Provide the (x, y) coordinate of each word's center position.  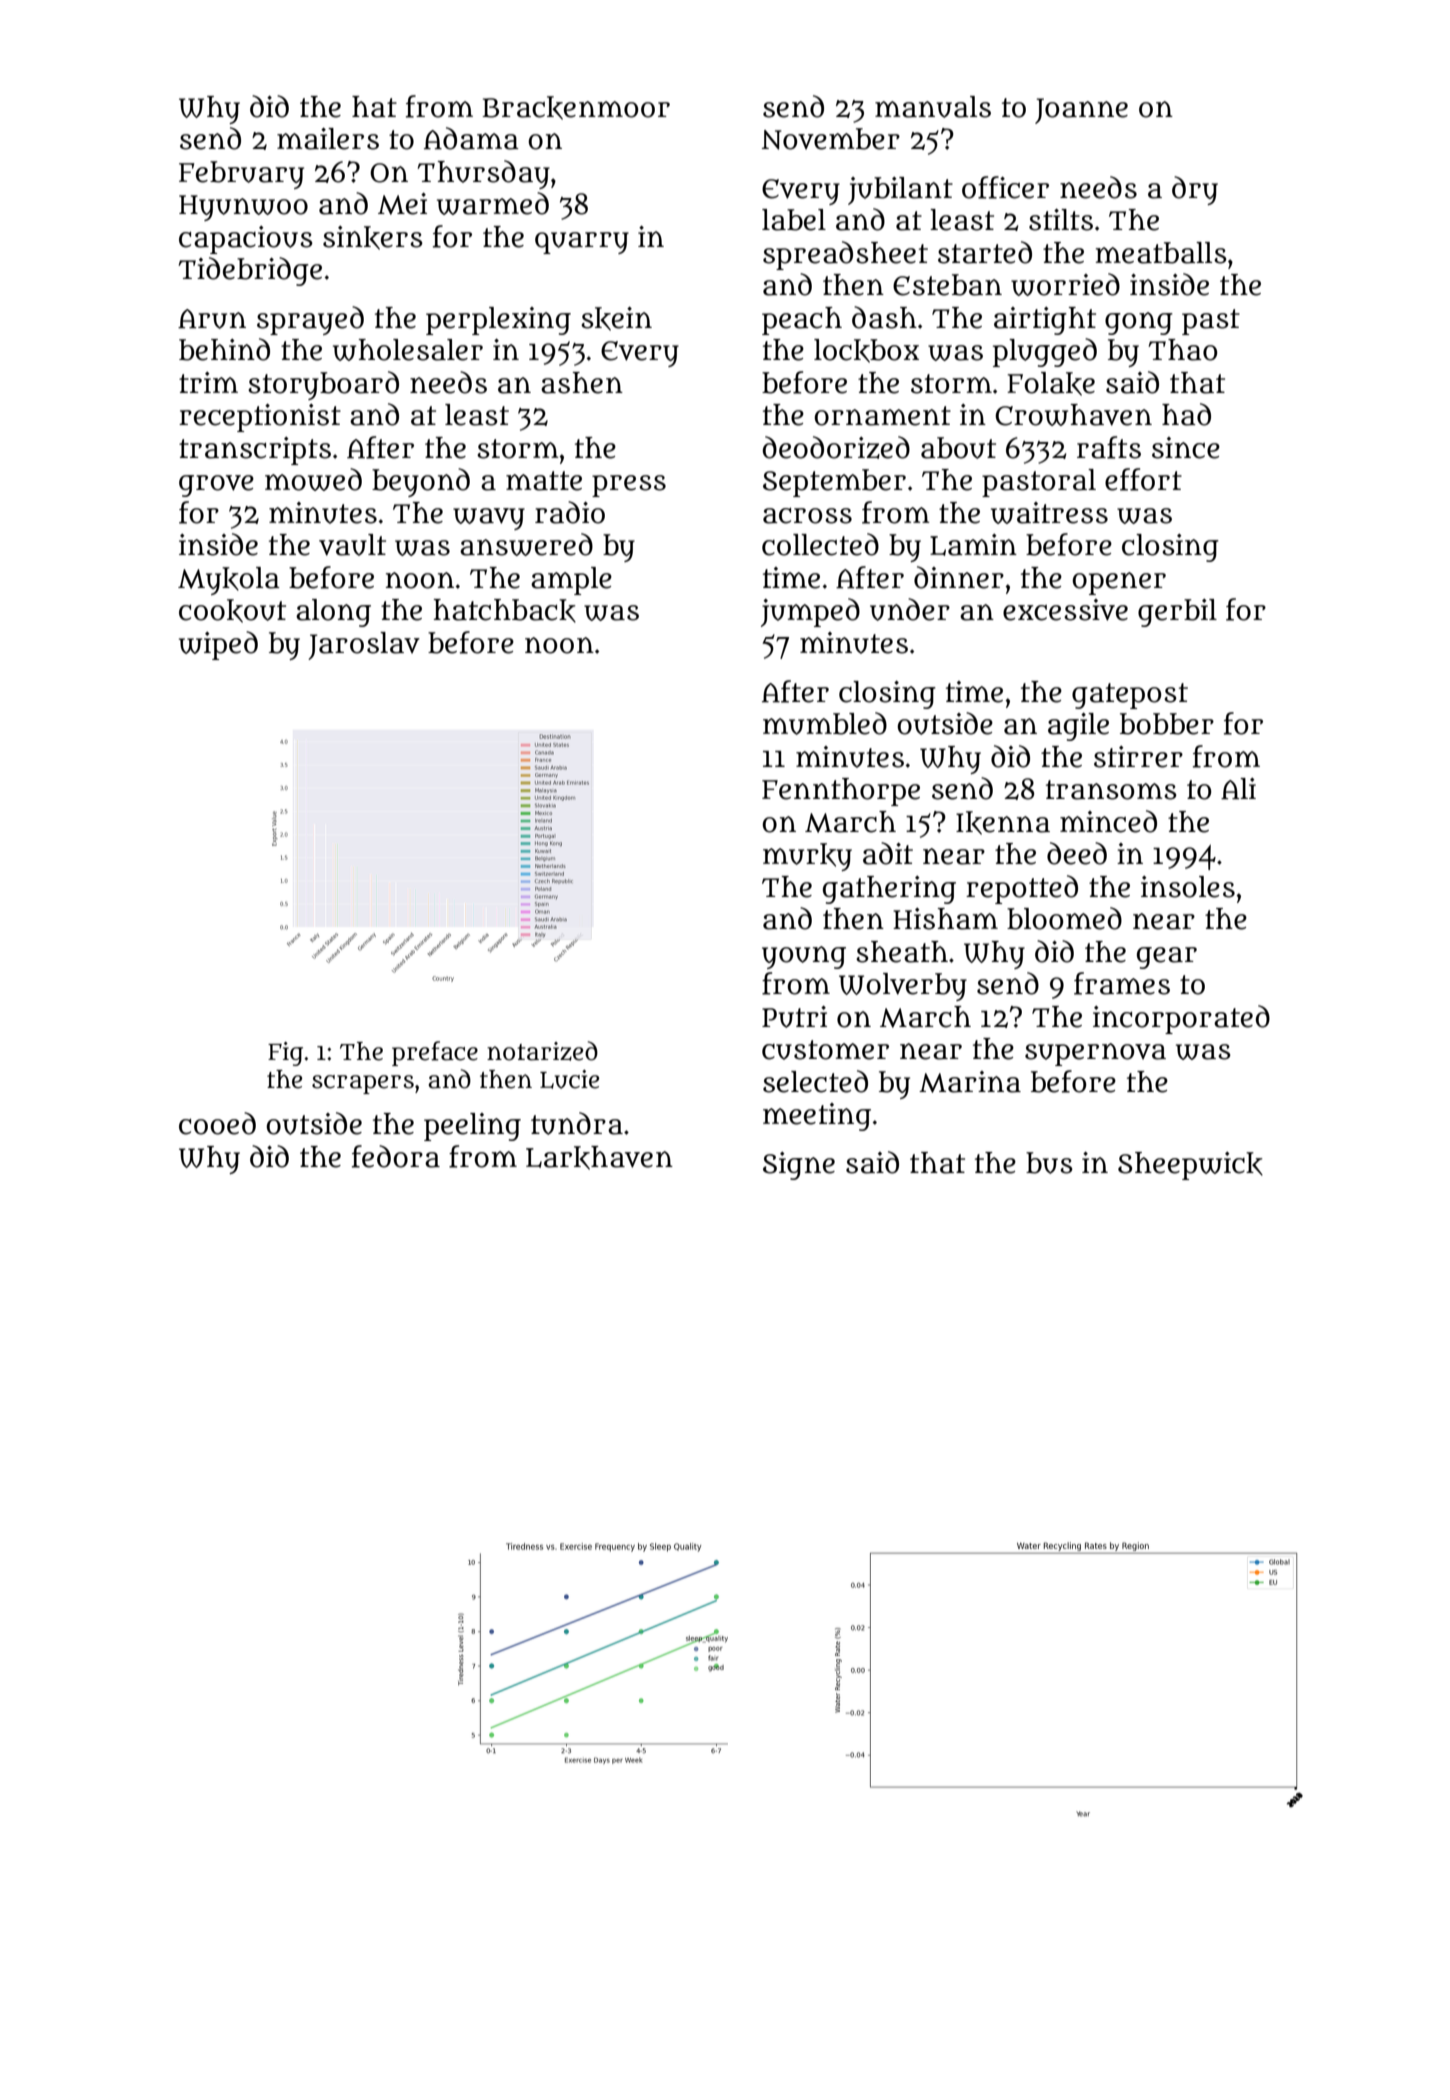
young (804, 957)
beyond (421, 482)
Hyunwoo (243, 208)
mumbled (825, 723)
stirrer (1138, 757)
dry (1195, 190)
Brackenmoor (576, 108)
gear (1167, 958)
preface (435, 1053)
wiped (218, 645)
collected (820, 544)
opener (1119, 583)
